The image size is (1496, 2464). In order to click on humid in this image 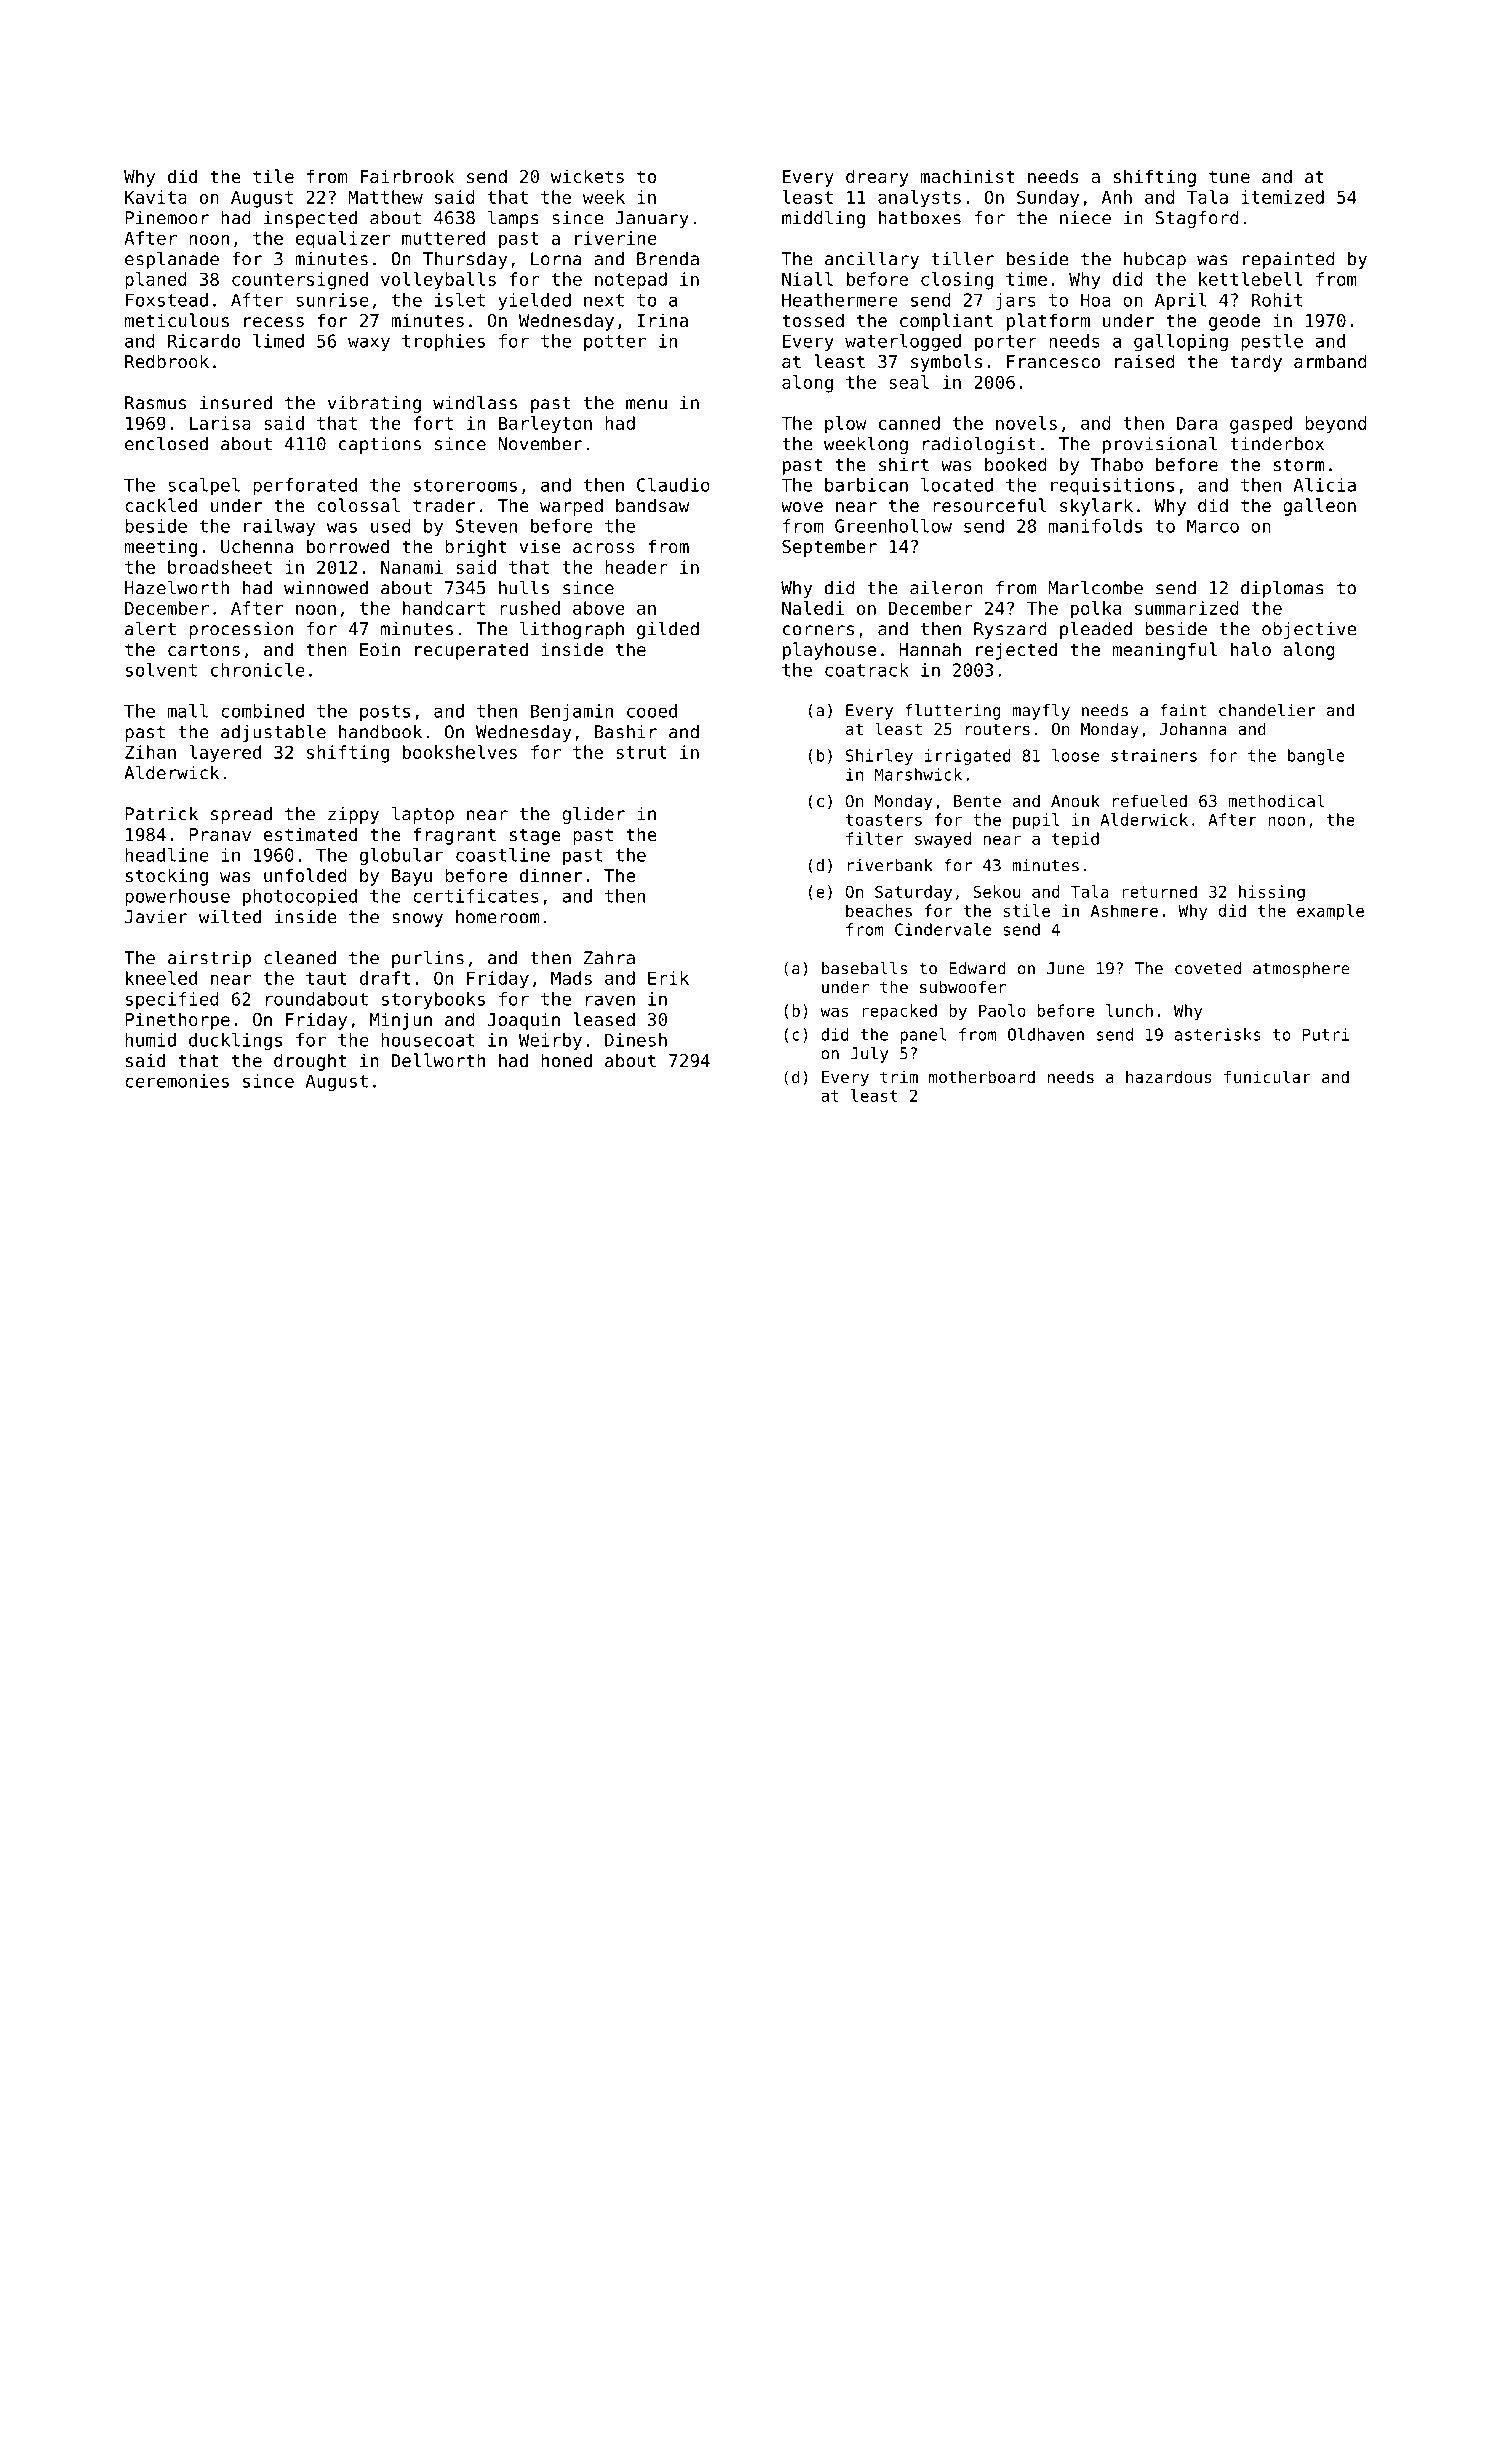, I will do `click(150, 1040)`.
